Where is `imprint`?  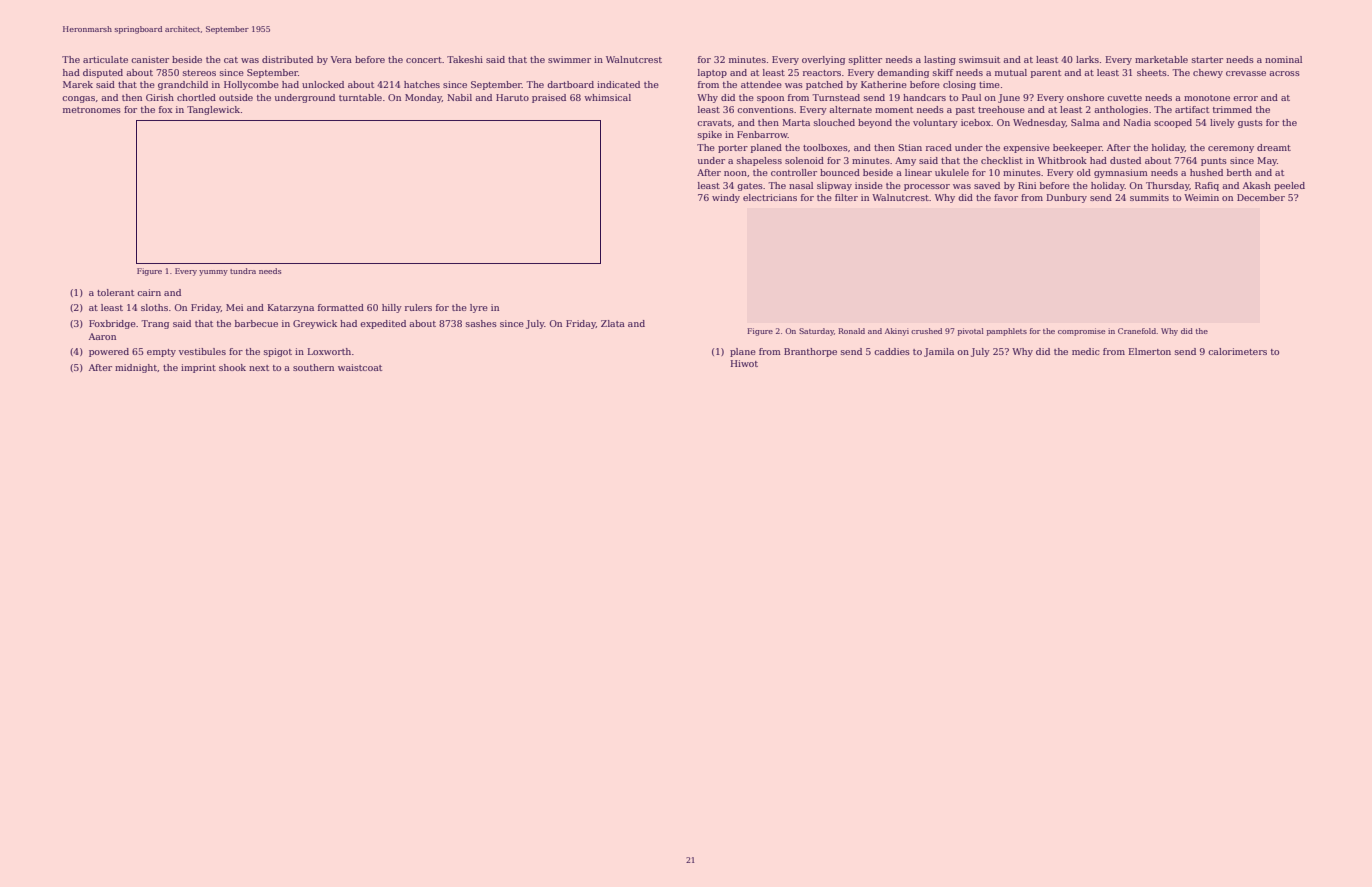
imprint is located at coordinates (198, 368).
